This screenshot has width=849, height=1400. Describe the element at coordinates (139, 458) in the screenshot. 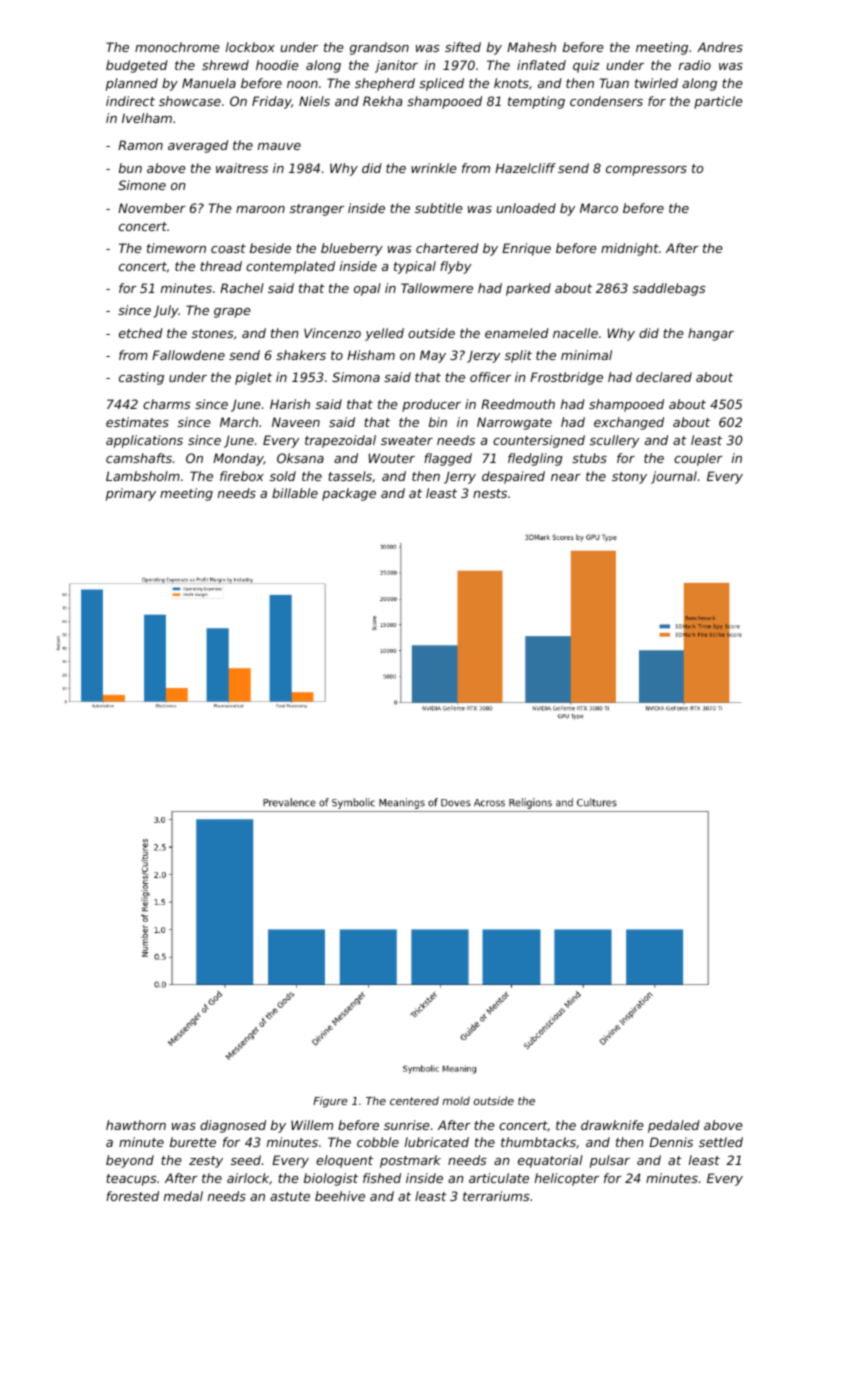

I see `camshafts` at that location.
